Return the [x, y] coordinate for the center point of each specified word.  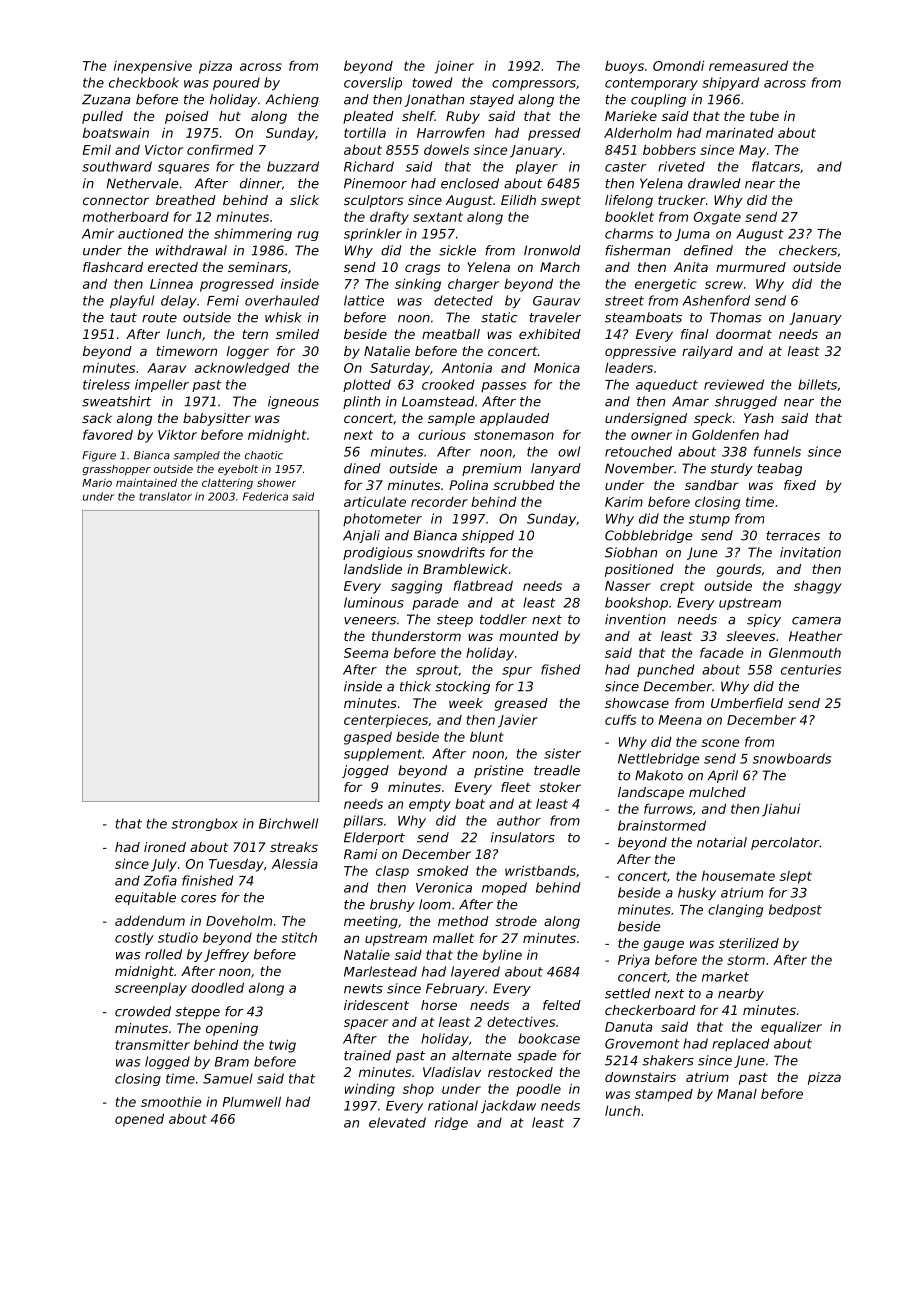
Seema [366, 653]
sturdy [731, 469]
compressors [534, 85]
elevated [397, 1122]
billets [817, 384]
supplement [383, 754]
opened [139, 1120]
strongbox [205, 824]
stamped [664, 1095]
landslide [373, 569]
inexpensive [153, 67]
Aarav [166, 368]
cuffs [620, 719]
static [499, 317]
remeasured [748, 65]
